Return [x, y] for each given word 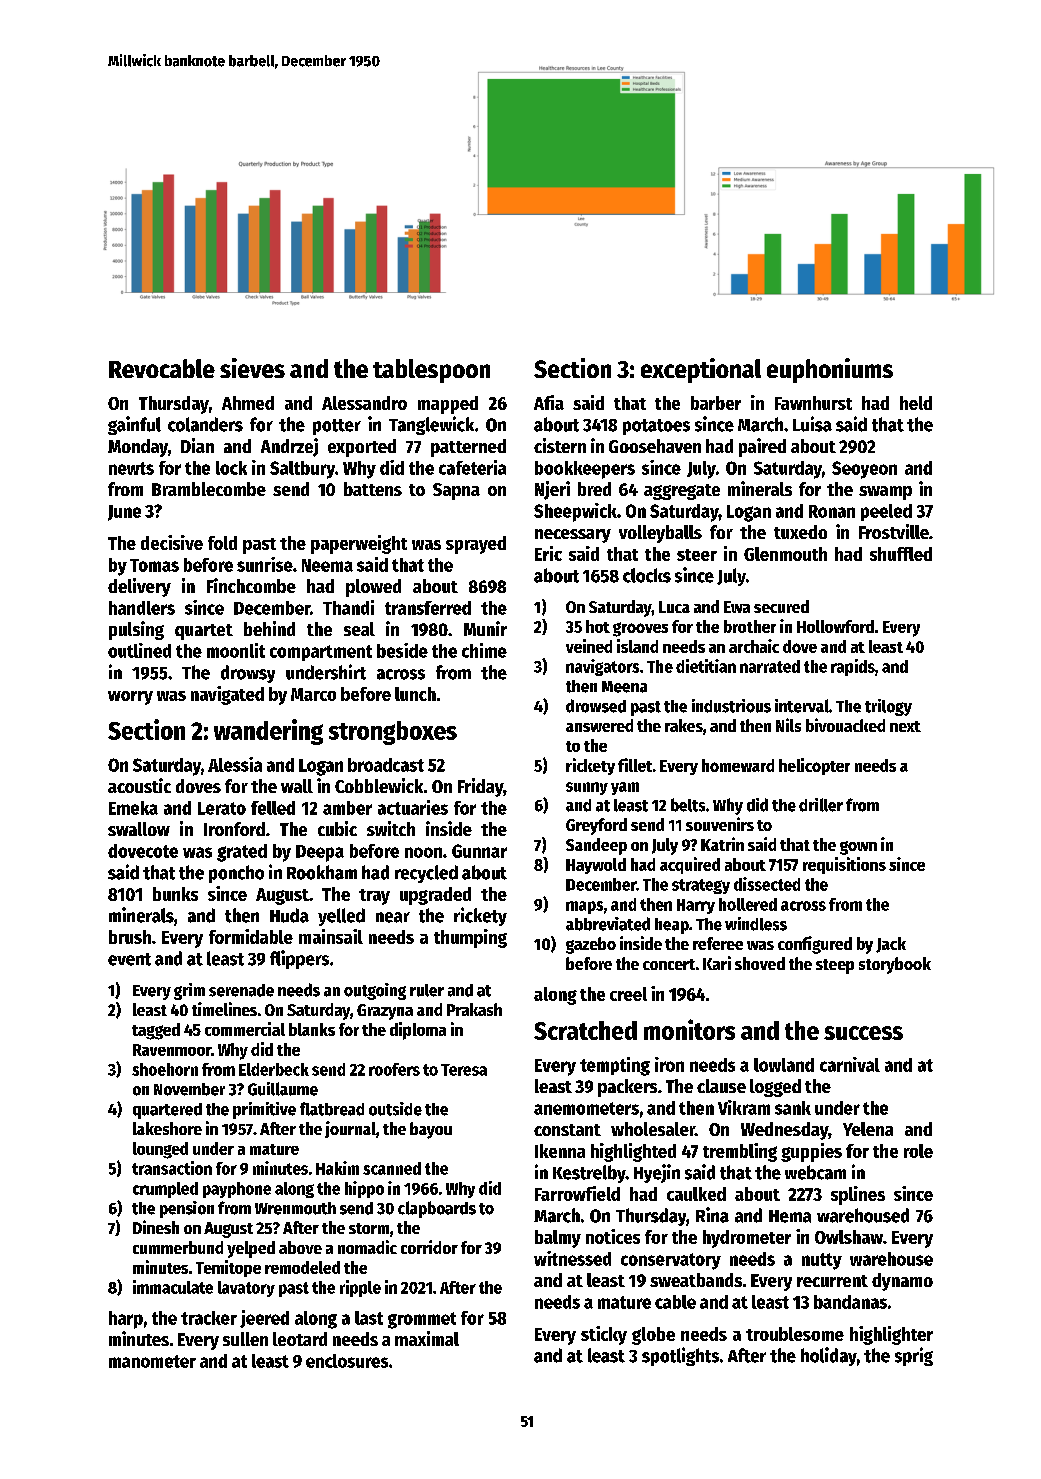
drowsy [248, 674]
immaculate [173, 1287]
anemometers [586, 1108]
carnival [850, 1064]
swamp [885, 493]
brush [130, 937]
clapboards [437, 1209]
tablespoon [431, 371]
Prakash [474, 1009]
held [916, 403]
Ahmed [248, 403]
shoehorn [165, 1069]
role [918, 1151]
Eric [548, 553]
